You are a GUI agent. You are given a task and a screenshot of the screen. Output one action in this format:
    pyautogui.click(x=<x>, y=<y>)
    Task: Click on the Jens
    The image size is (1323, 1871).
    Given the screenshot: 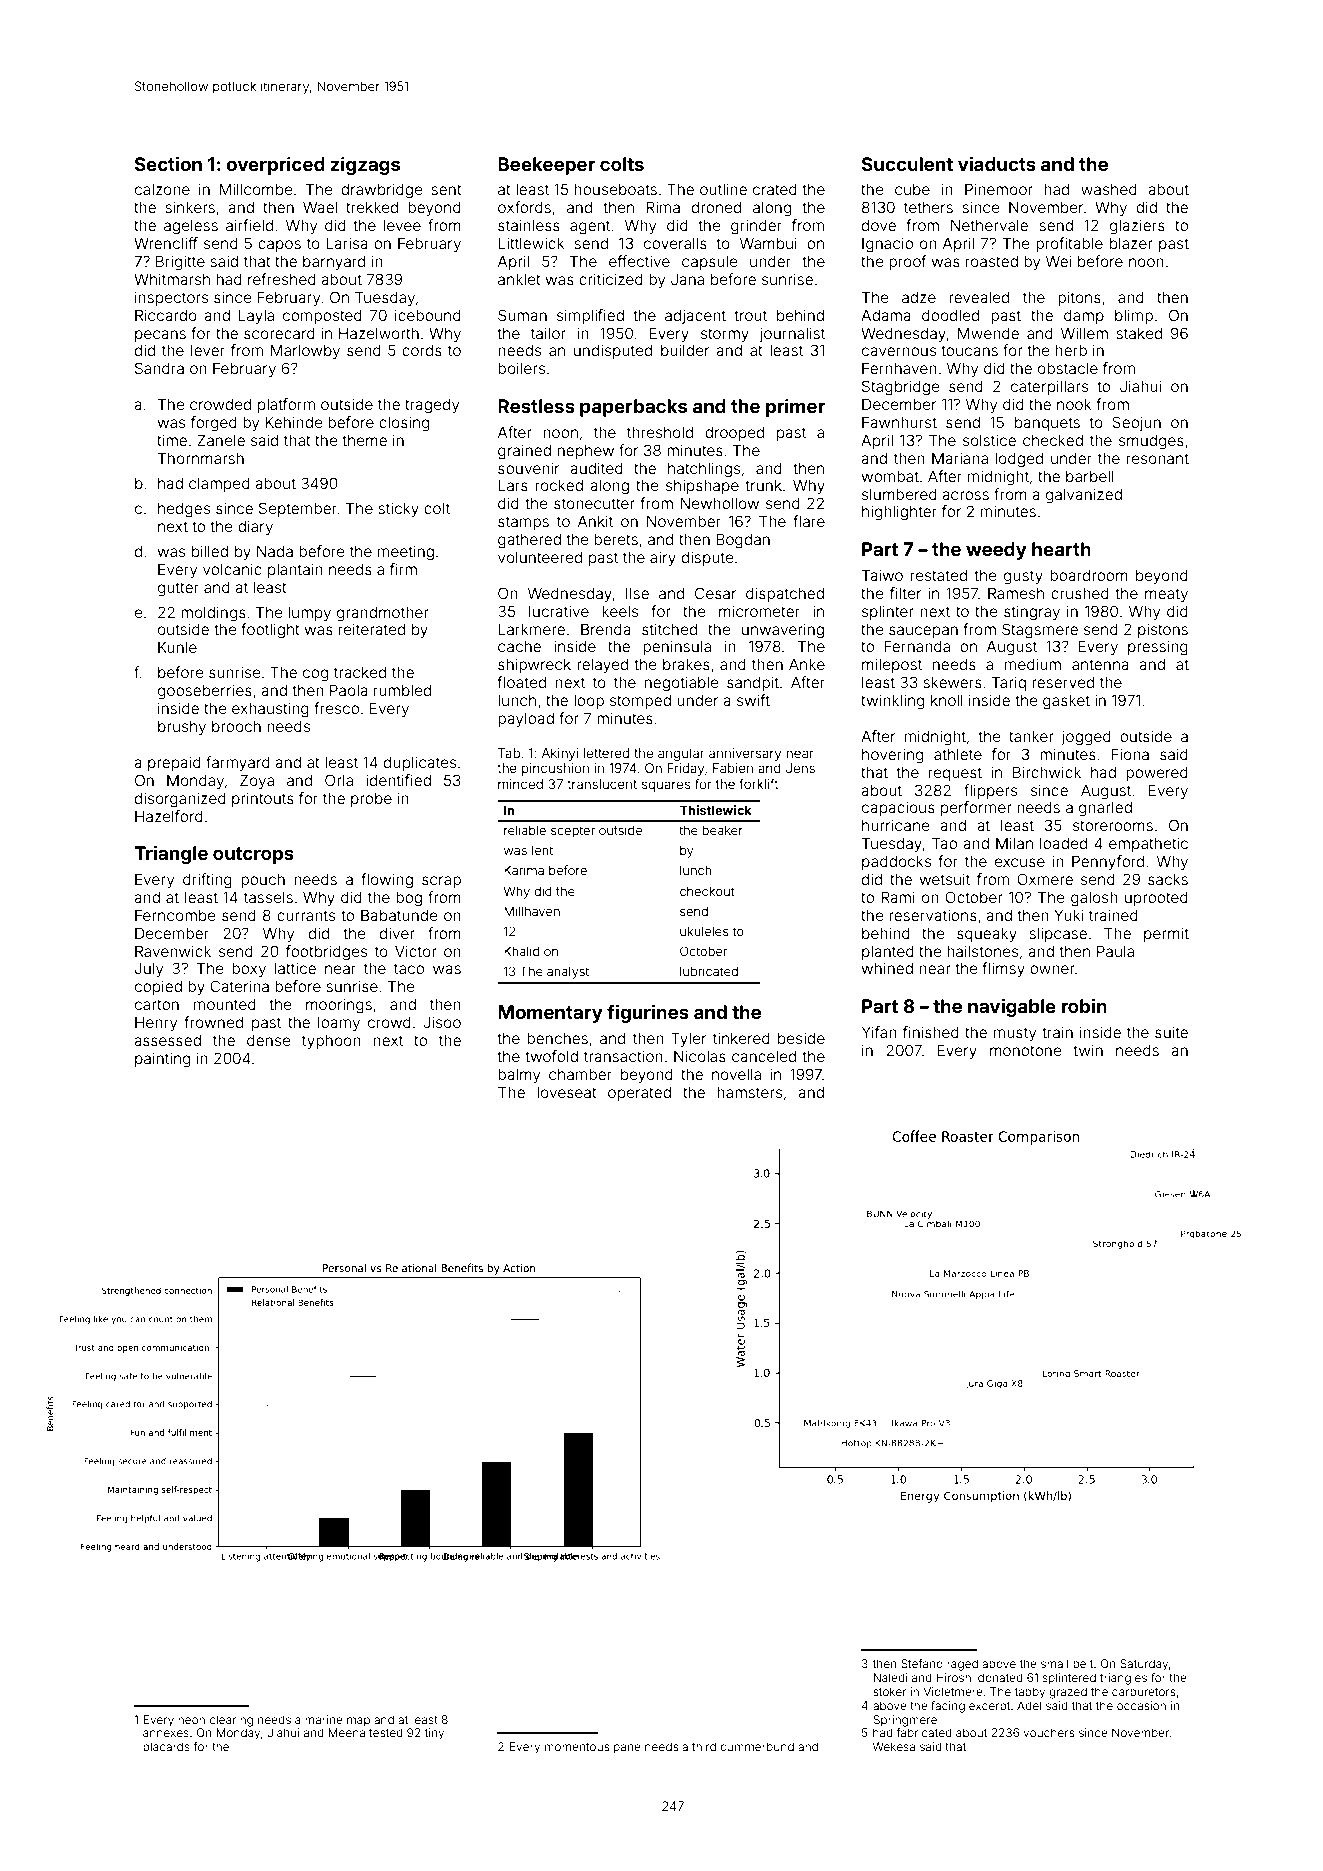 What is the action you would take?
    pyautogui.click(x=800, y=768)
